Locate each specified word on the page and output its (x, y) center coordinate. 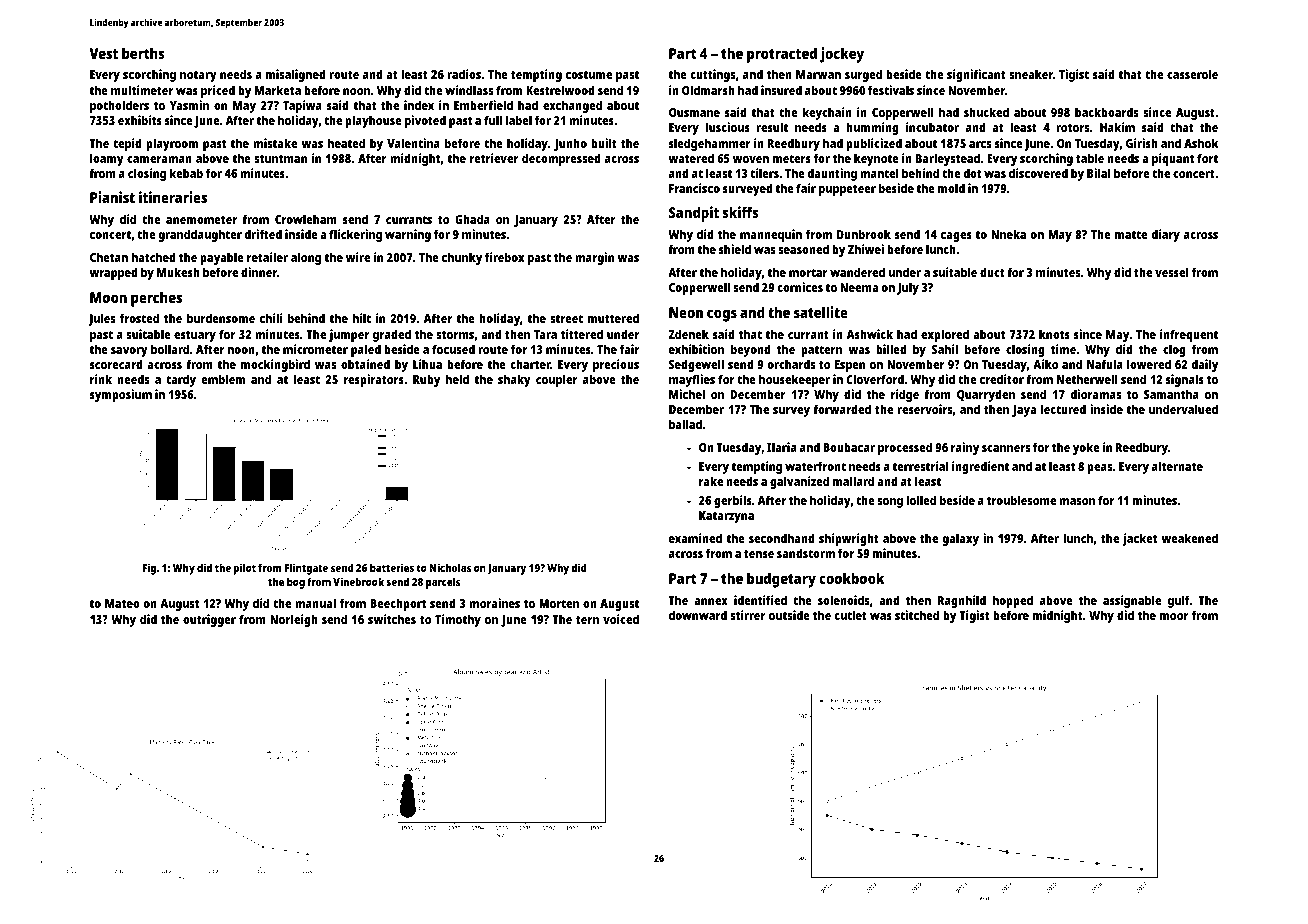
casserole (1192, 74)
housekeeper (794, 380)
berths (143, 53)
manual (315, 603)
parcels (443, 583)
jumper (349, 335)
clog (1174, 350)
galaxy (960, 539)
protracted (782, 55)
